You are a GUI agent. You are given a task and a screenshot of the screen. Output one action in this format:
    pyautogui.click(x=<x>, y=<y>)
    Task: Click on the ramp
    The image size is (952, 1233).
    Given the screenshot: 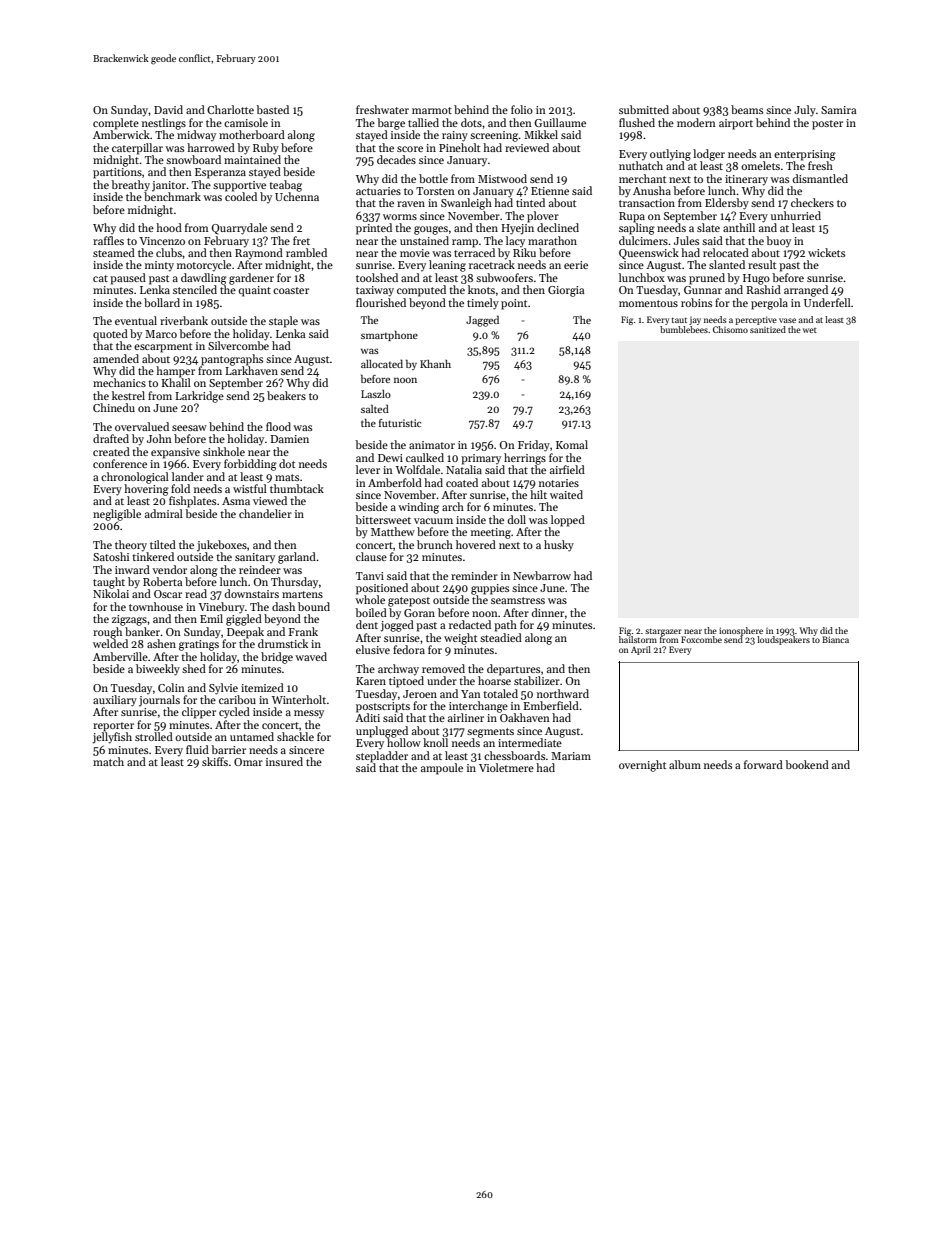 What is the action you would take?
    pyautogui.click(x=465, y=243)
